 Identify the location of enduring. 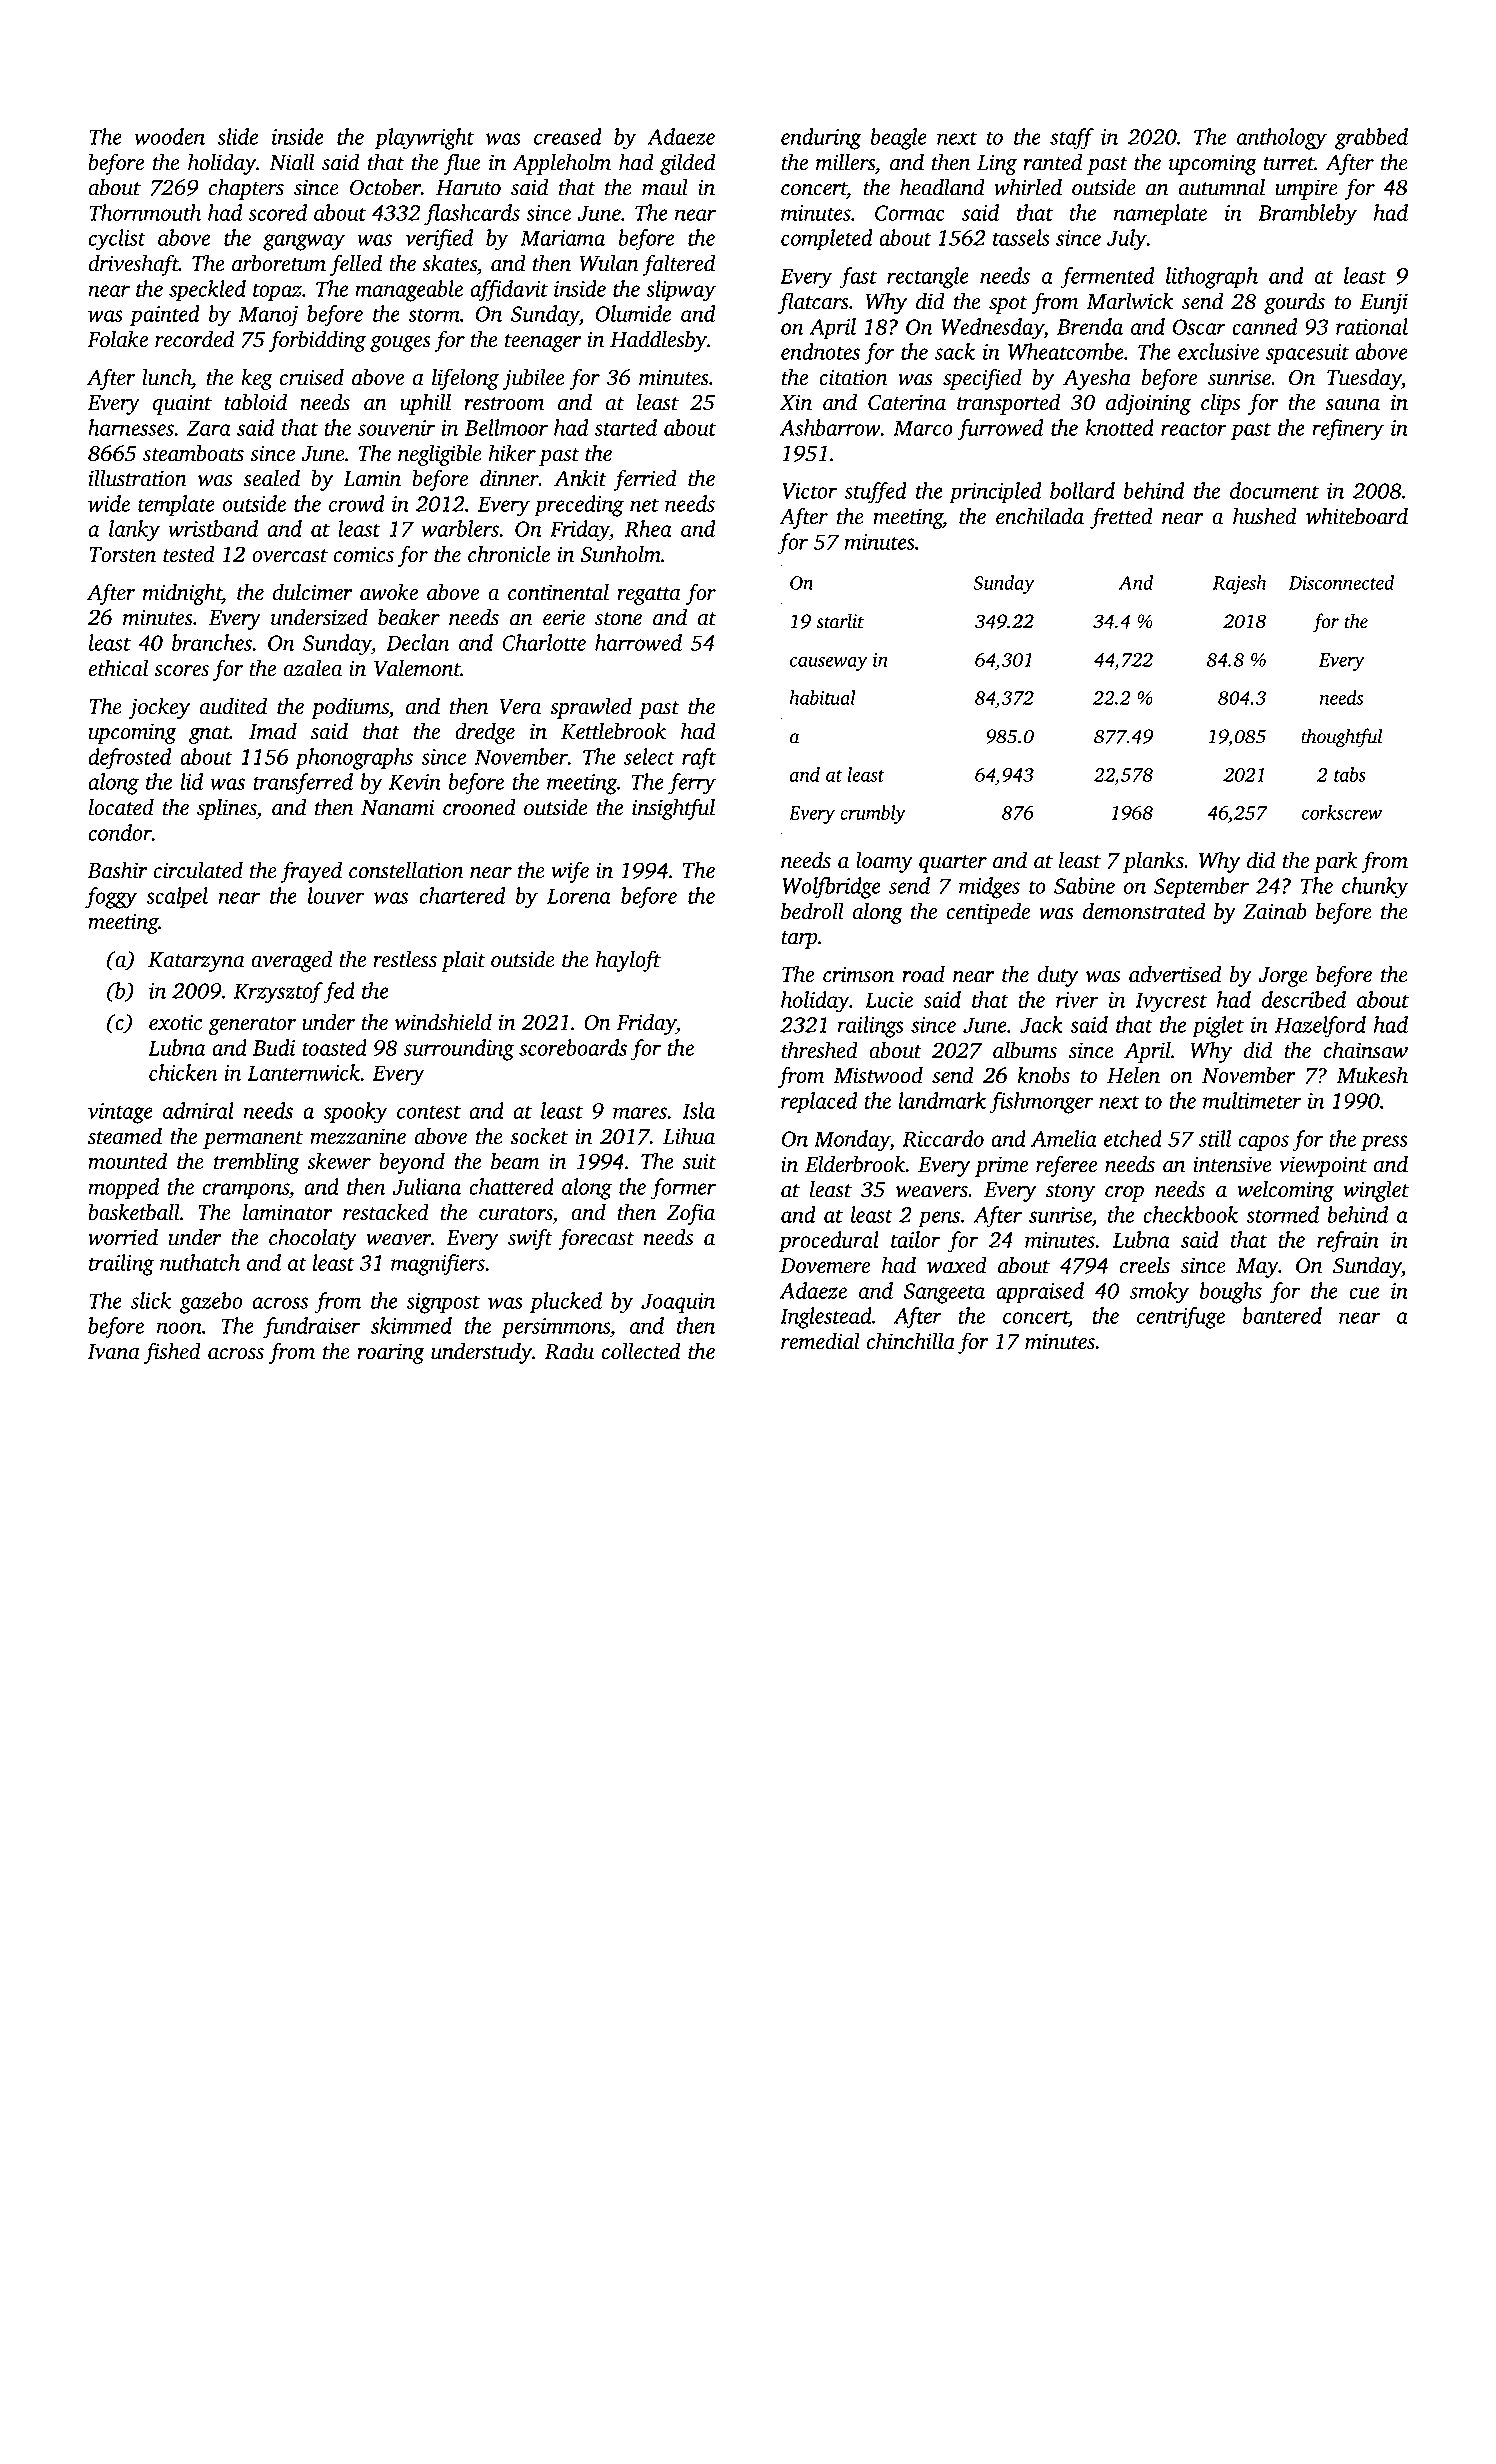
(821, 139).
